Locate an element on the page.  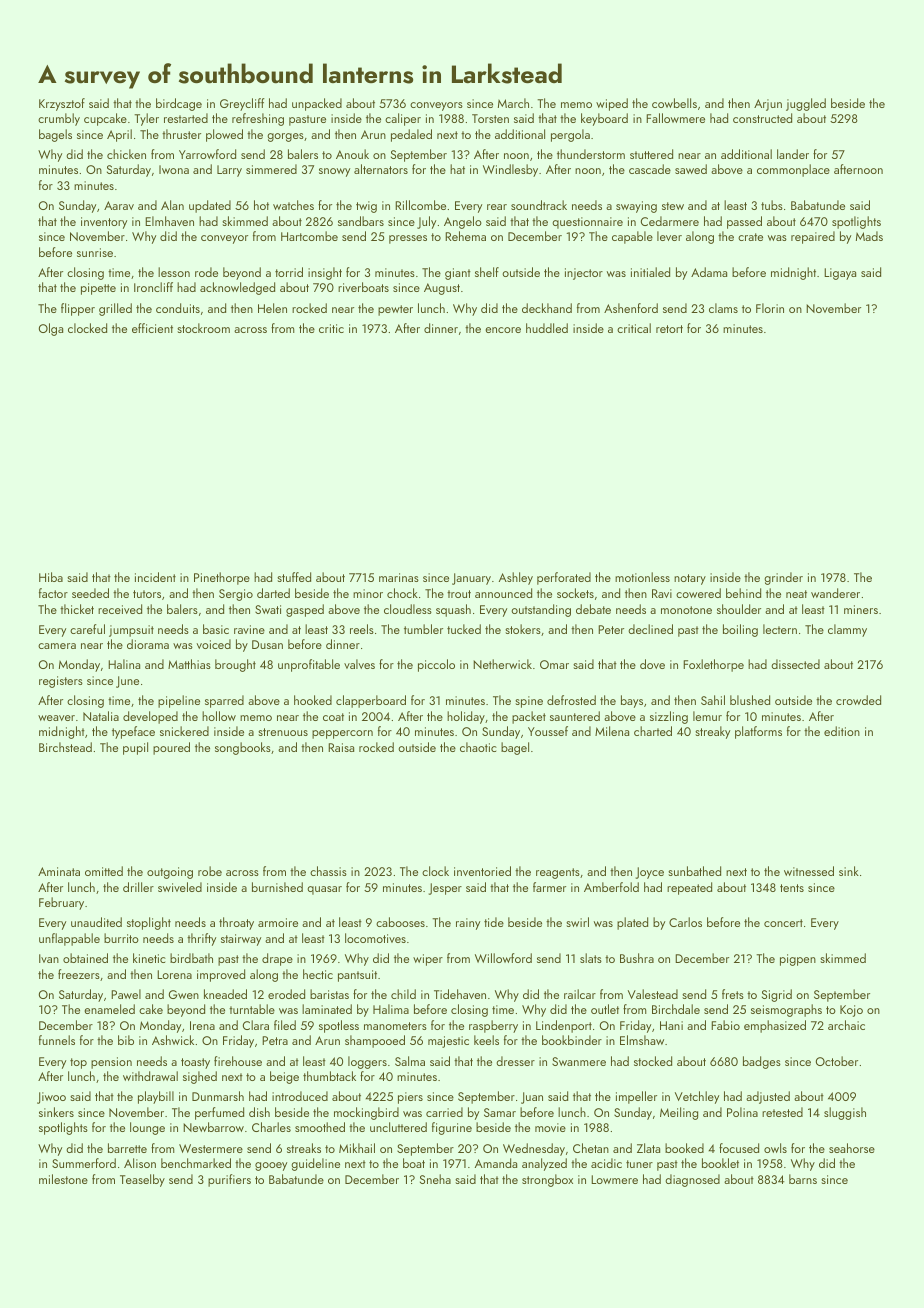
funnels is located at coordinates (57, 1040).
